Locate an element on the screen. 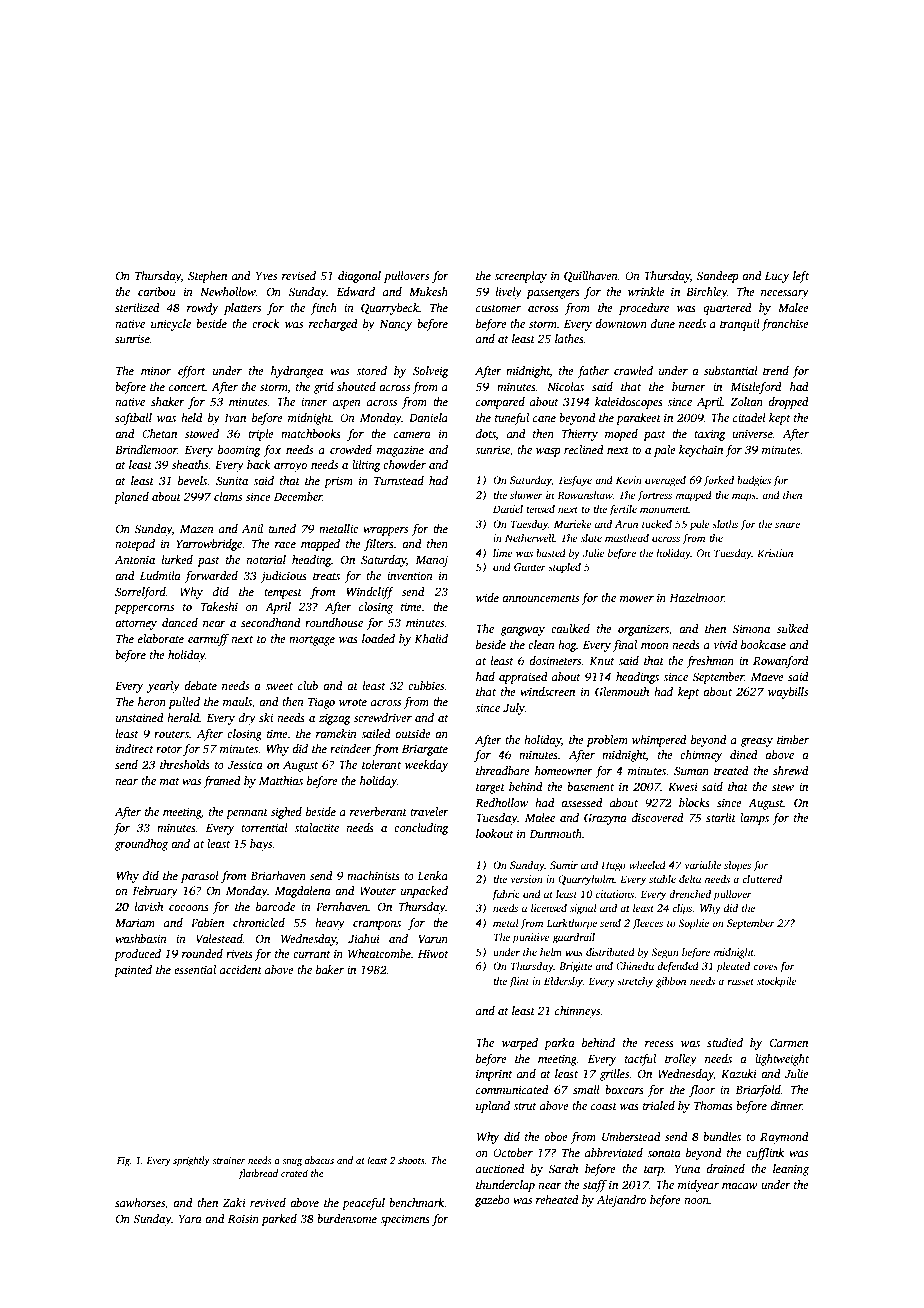 Image resolution: width=924 pixels, height=1308 pixels. lime is located at coordinates (503, 553).
